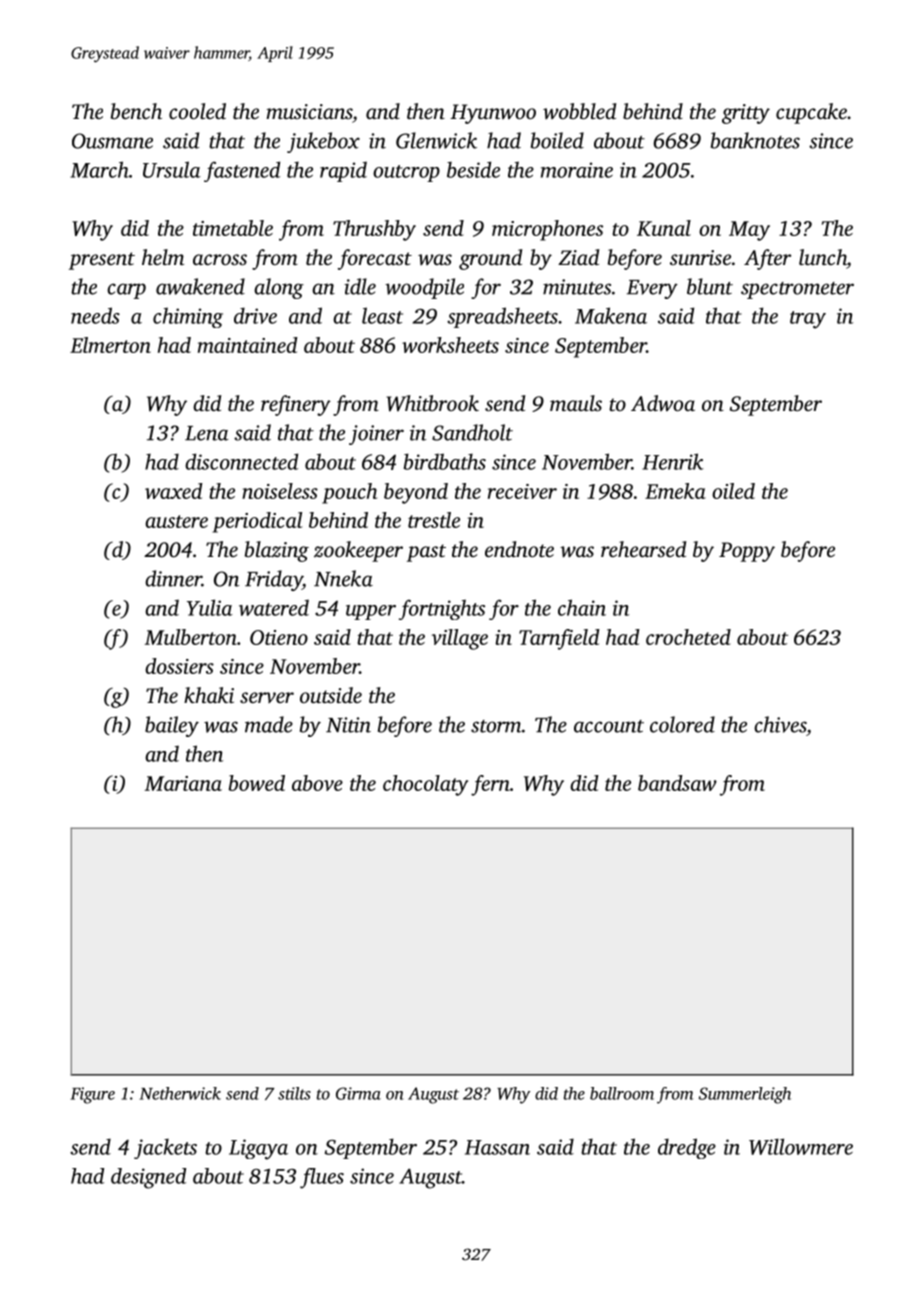  What do you see at coordinates (424, 288) in the screenshot?
I see `woodpile` at bounding box center [424, 288].
